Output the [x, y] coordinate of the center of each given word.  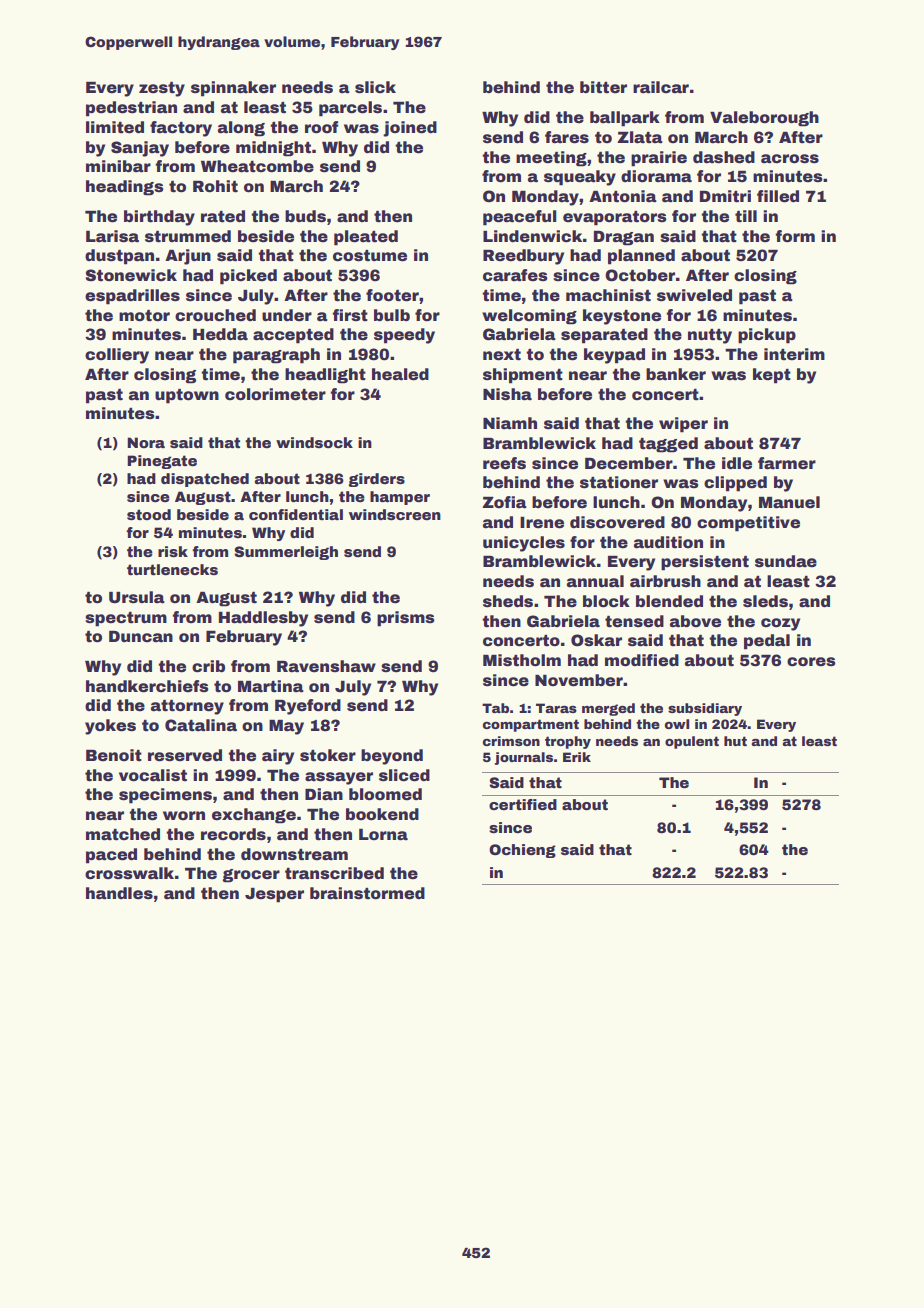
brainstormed [367, 893]
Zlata [640, 137]
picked [248, 277]
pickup [767, 336]
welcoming [529, 317]
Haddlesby [263, 619]
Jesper [274, 895]
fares [567, 137]
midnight [273, 149]
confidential [296, 514]
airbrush [665, 581]
